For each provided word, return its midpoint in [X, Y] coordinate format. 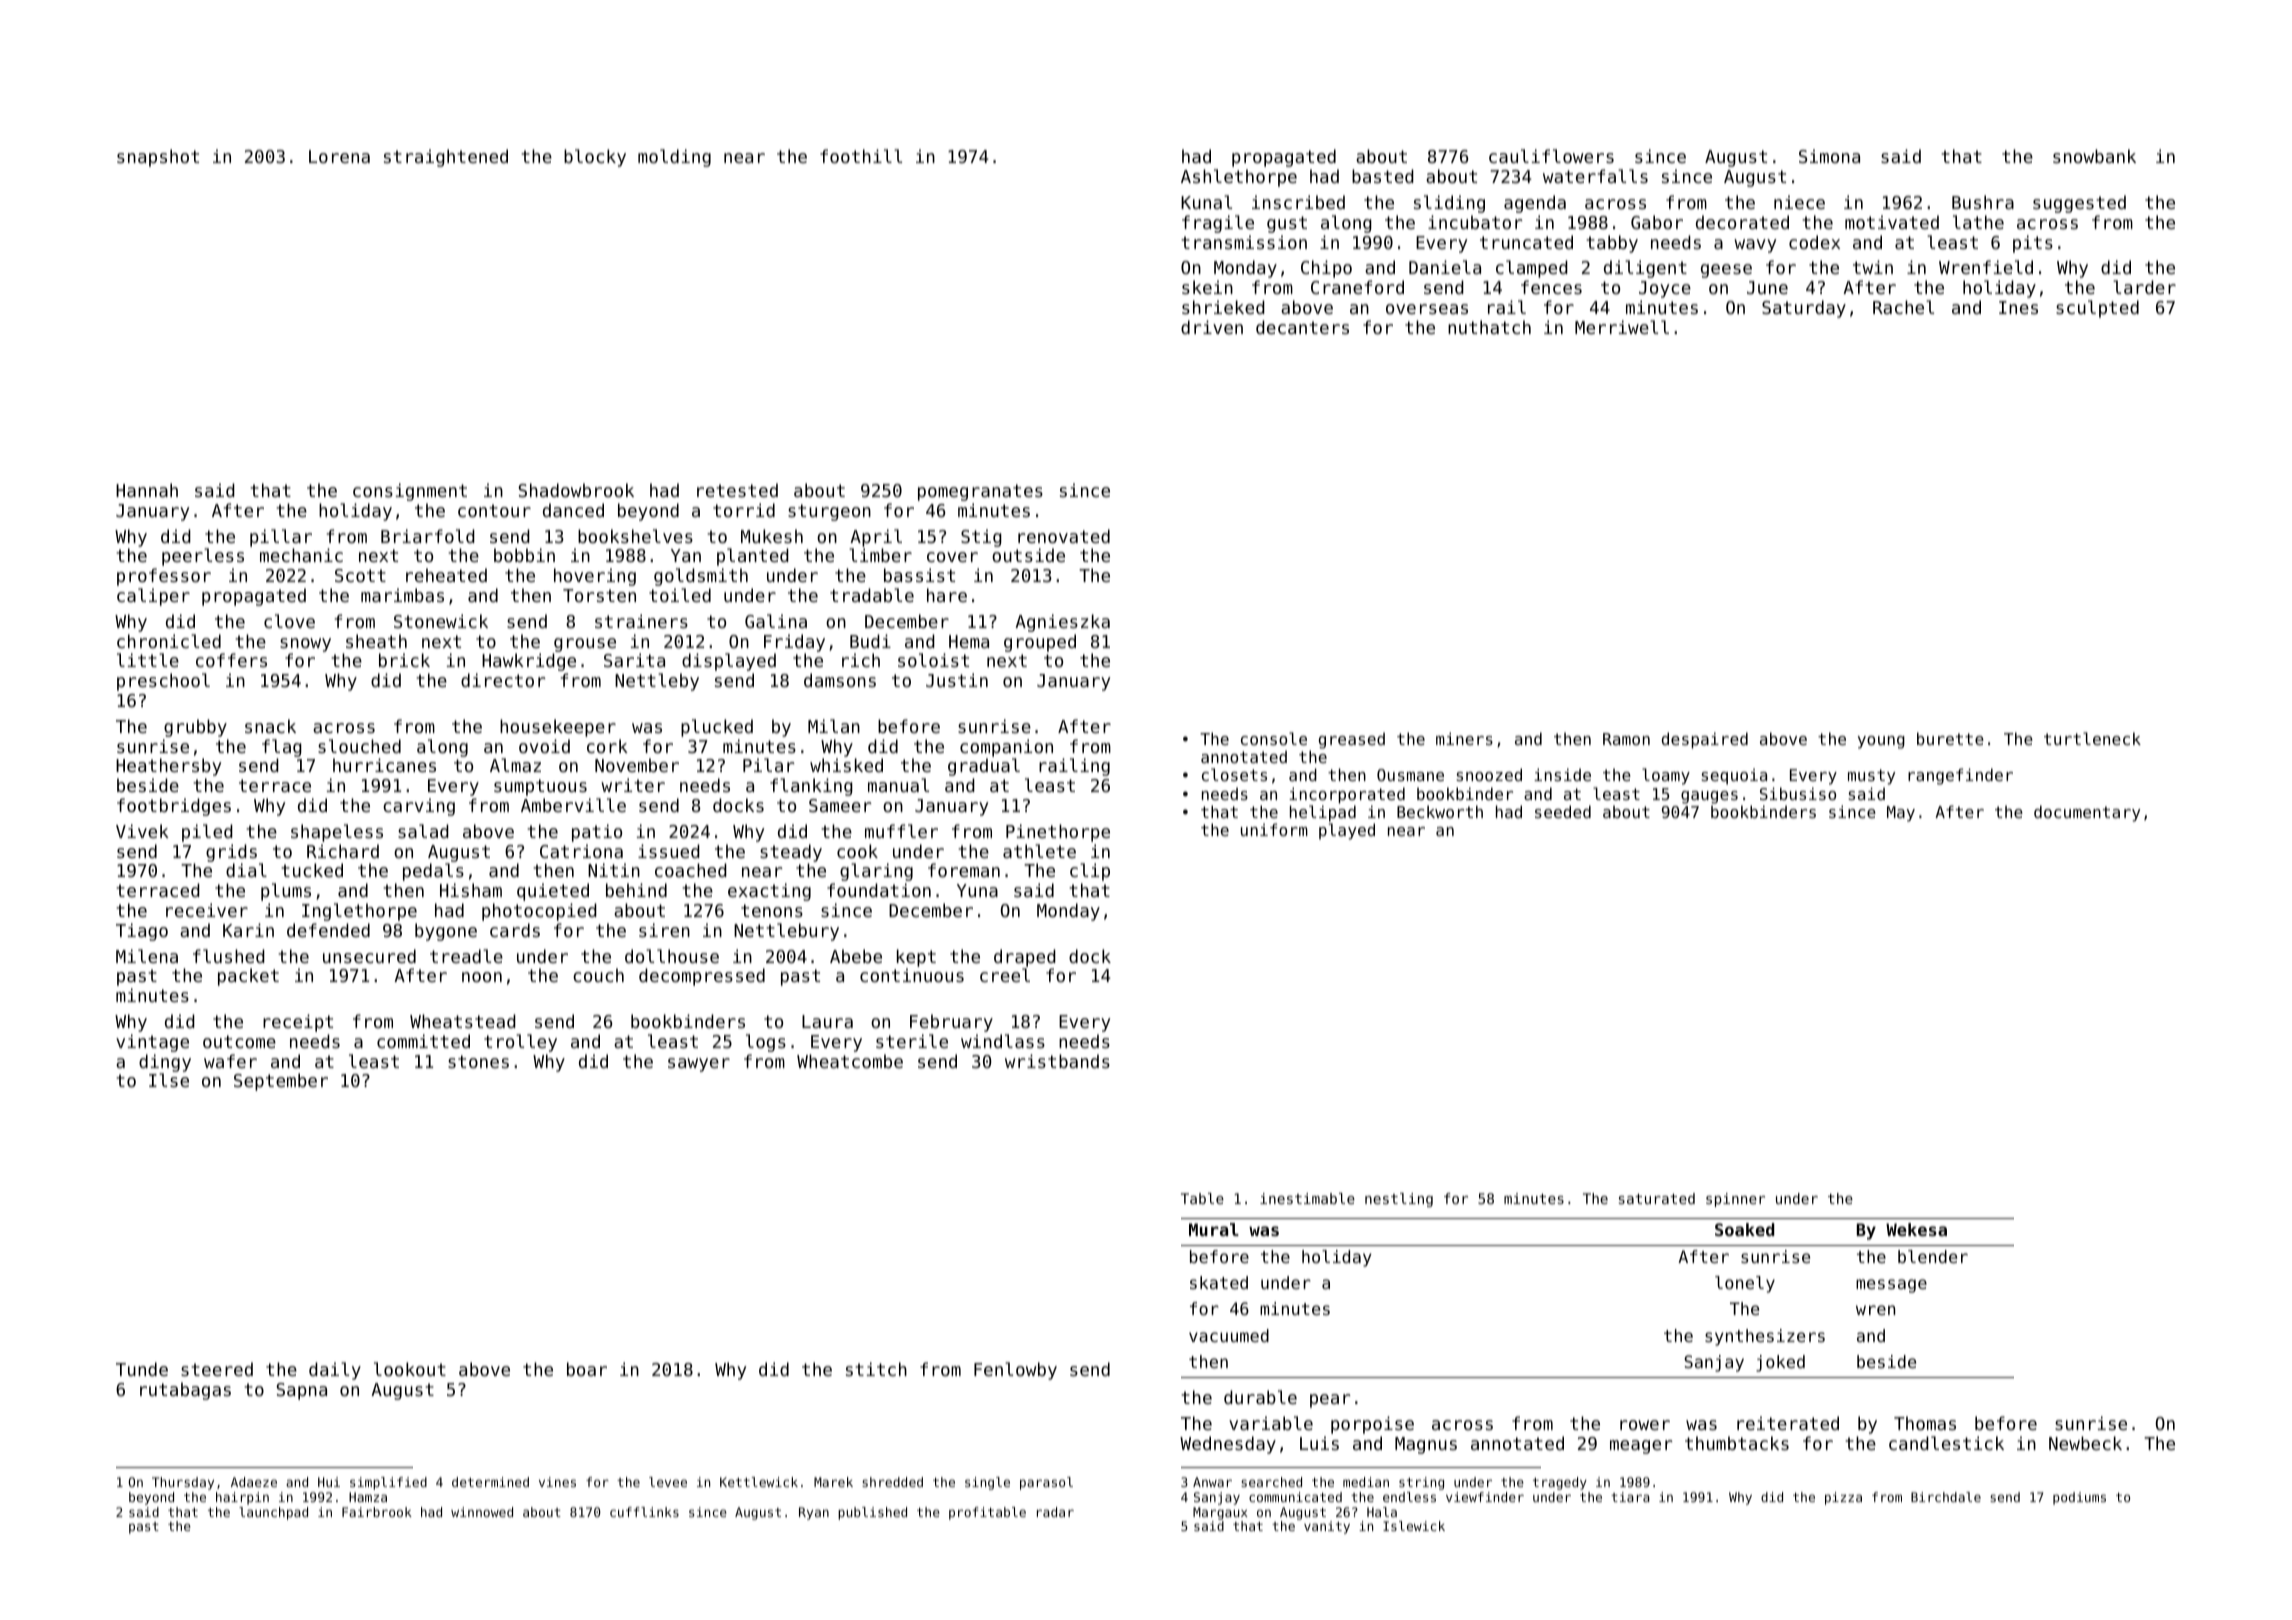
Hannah [147, 490]
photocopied [539, 912]
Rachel [1903, 307]
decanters [1302, 327]
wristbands [1057, 1061]
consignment [410, 492]
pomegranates [980, 492]
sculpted [2097, 309]
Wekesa [1916, 1229]
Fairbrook [377, 1512]
